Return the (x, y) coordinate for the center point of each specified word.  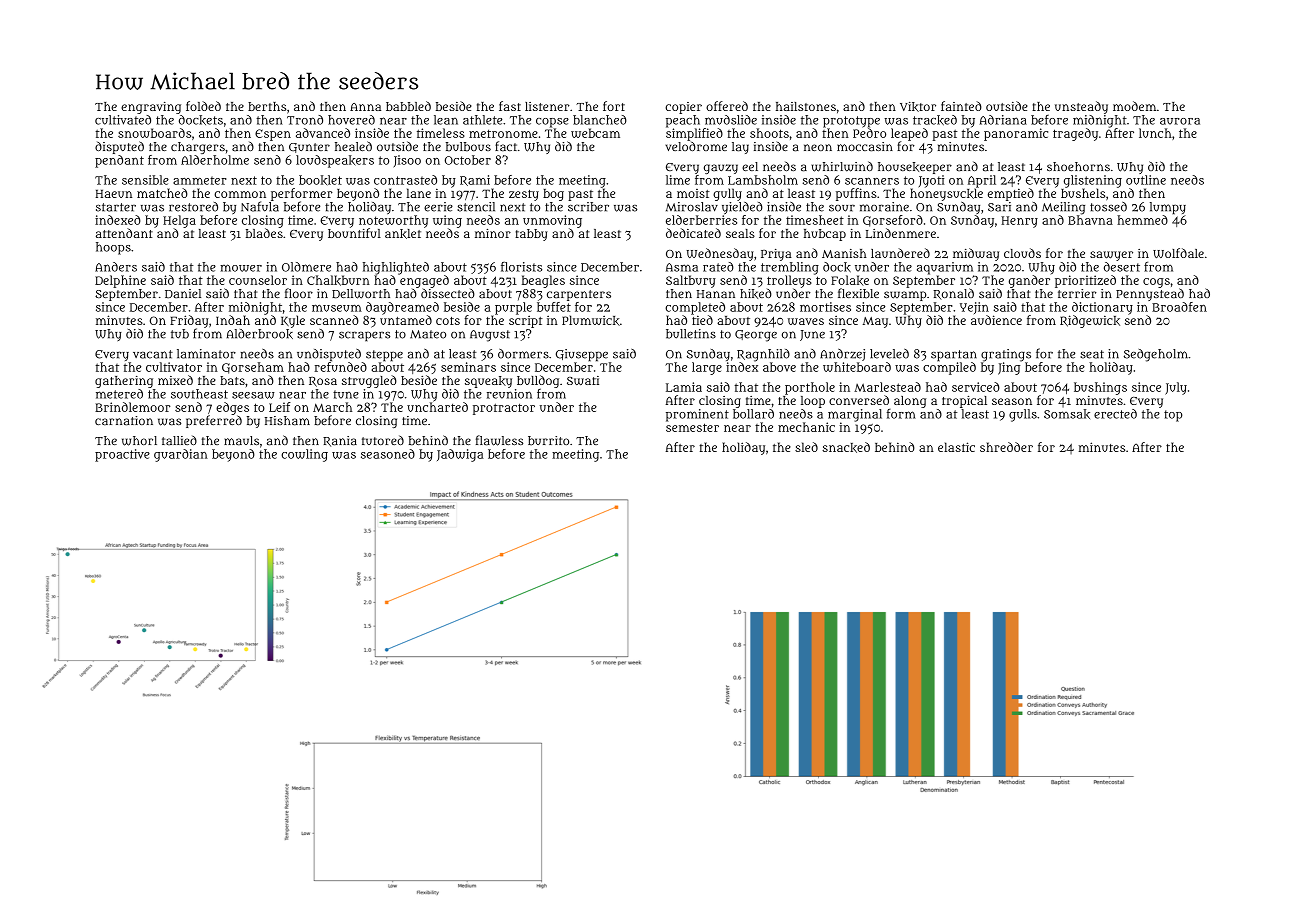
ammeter (200, 180)
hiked (756, 294)
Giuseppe (582, 355)
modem (1134, 106)
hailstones (806, 106)
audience (996, 320)
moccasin (865, 146)
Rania (340, 441)
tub (180, 334)
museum (337, 308)
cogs (1156, 283)
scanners (872, 181)
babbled (408, 106)
